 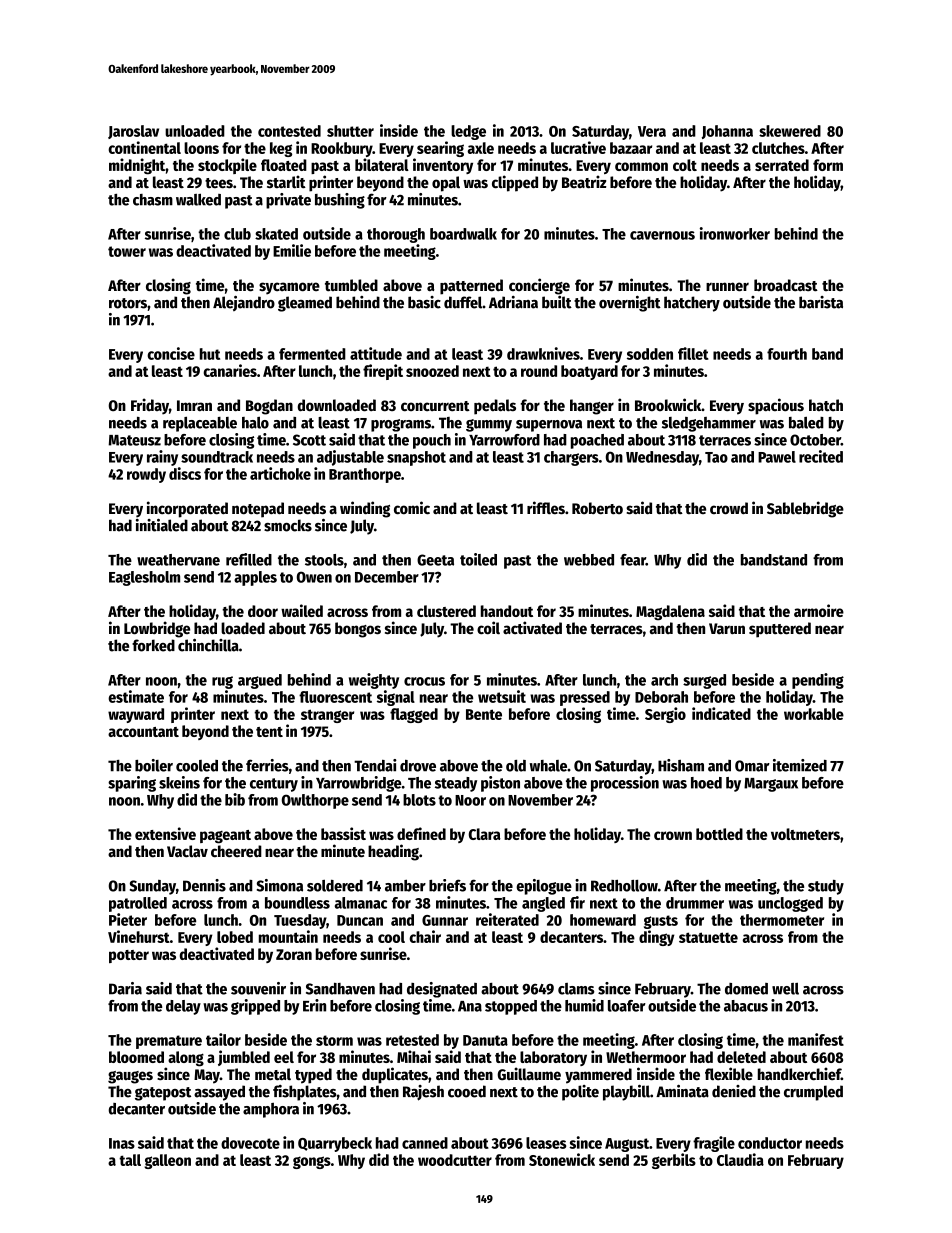 What do you see at coordinates (500, 784) in the image?
I see `piston` at bounding box center [500, 784].
